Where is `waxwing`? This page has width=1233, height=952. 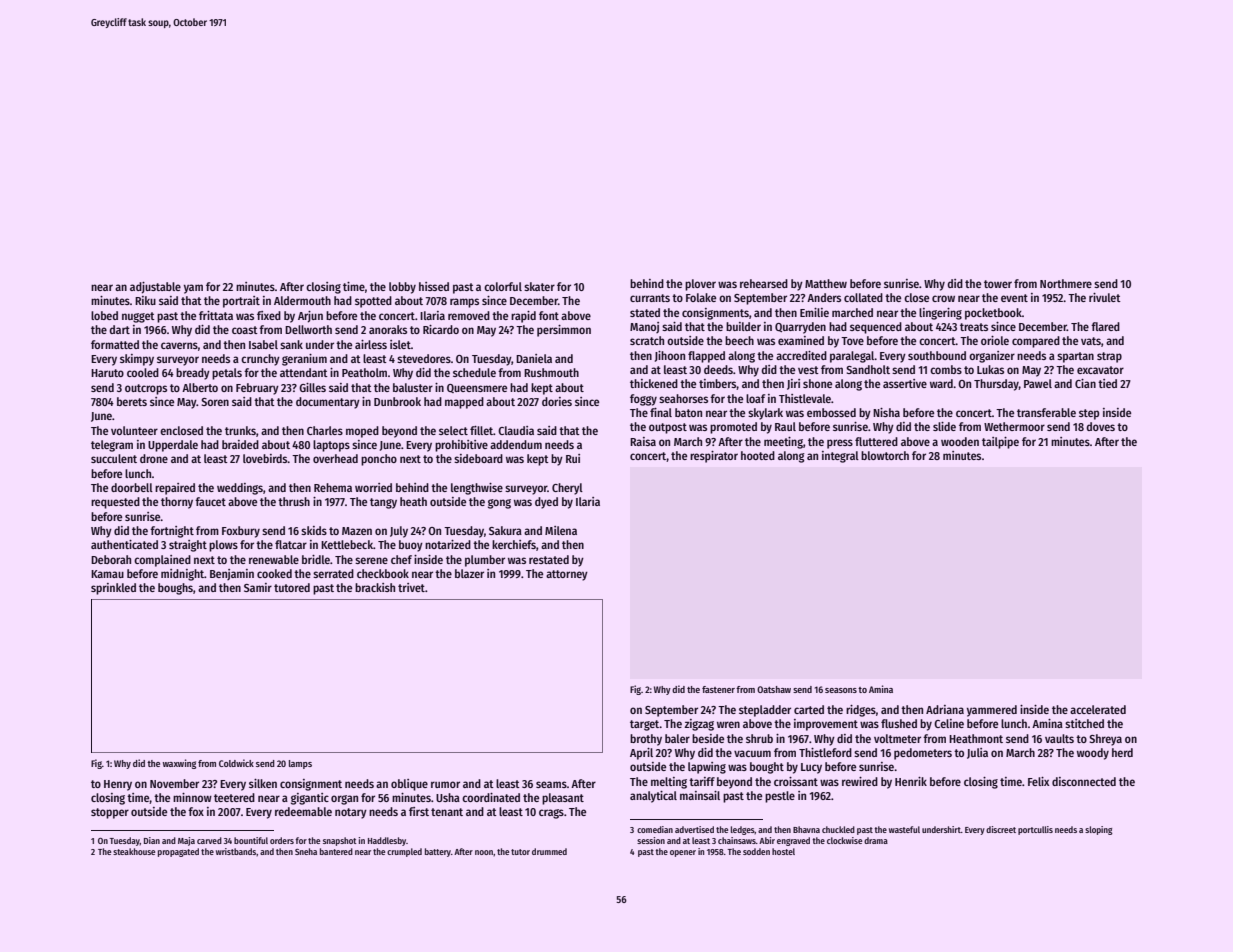 waxwing is located at coordinates (179, 764).
